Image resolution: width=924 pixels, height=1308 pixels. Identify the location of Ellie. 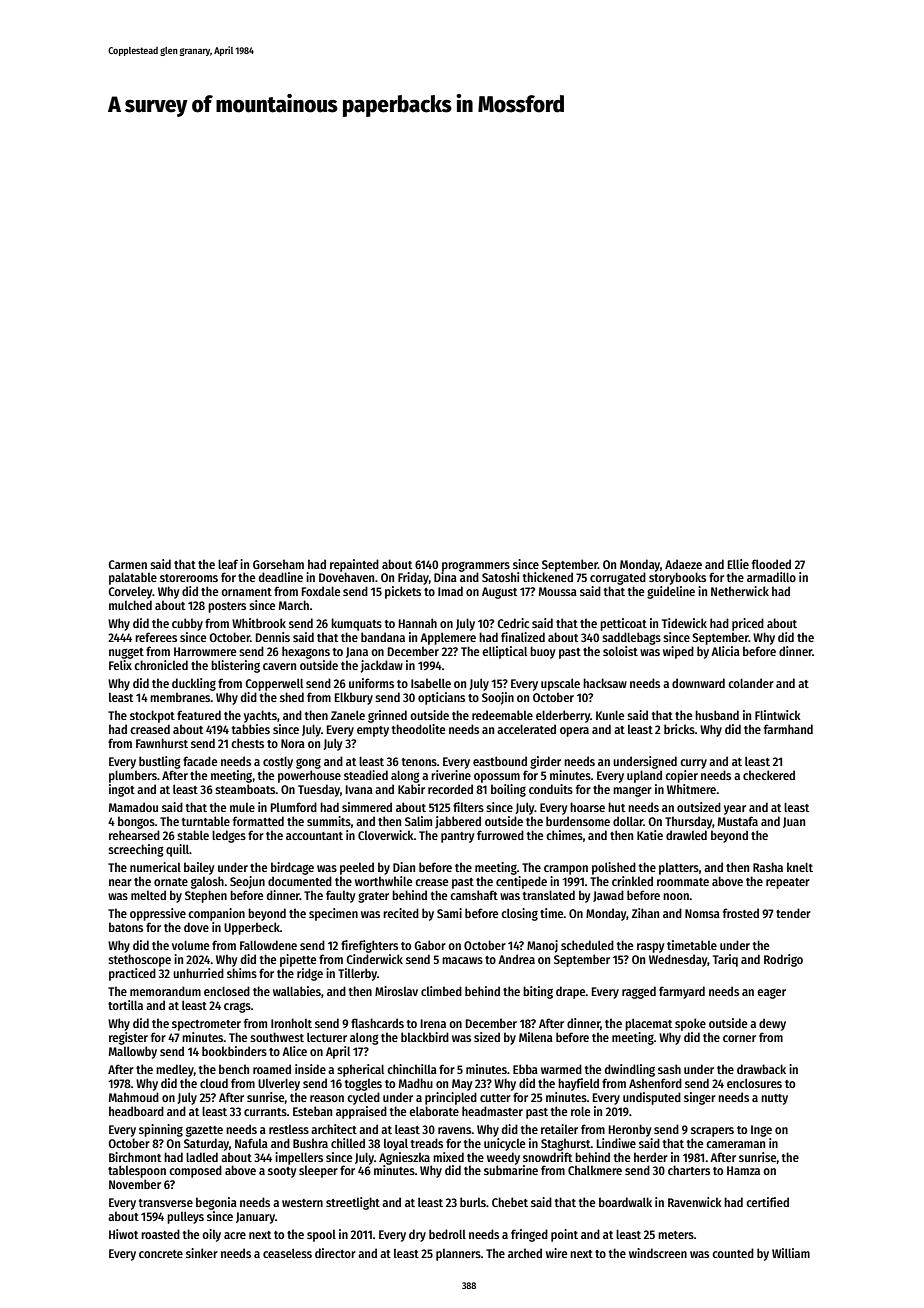
(738, 564).
